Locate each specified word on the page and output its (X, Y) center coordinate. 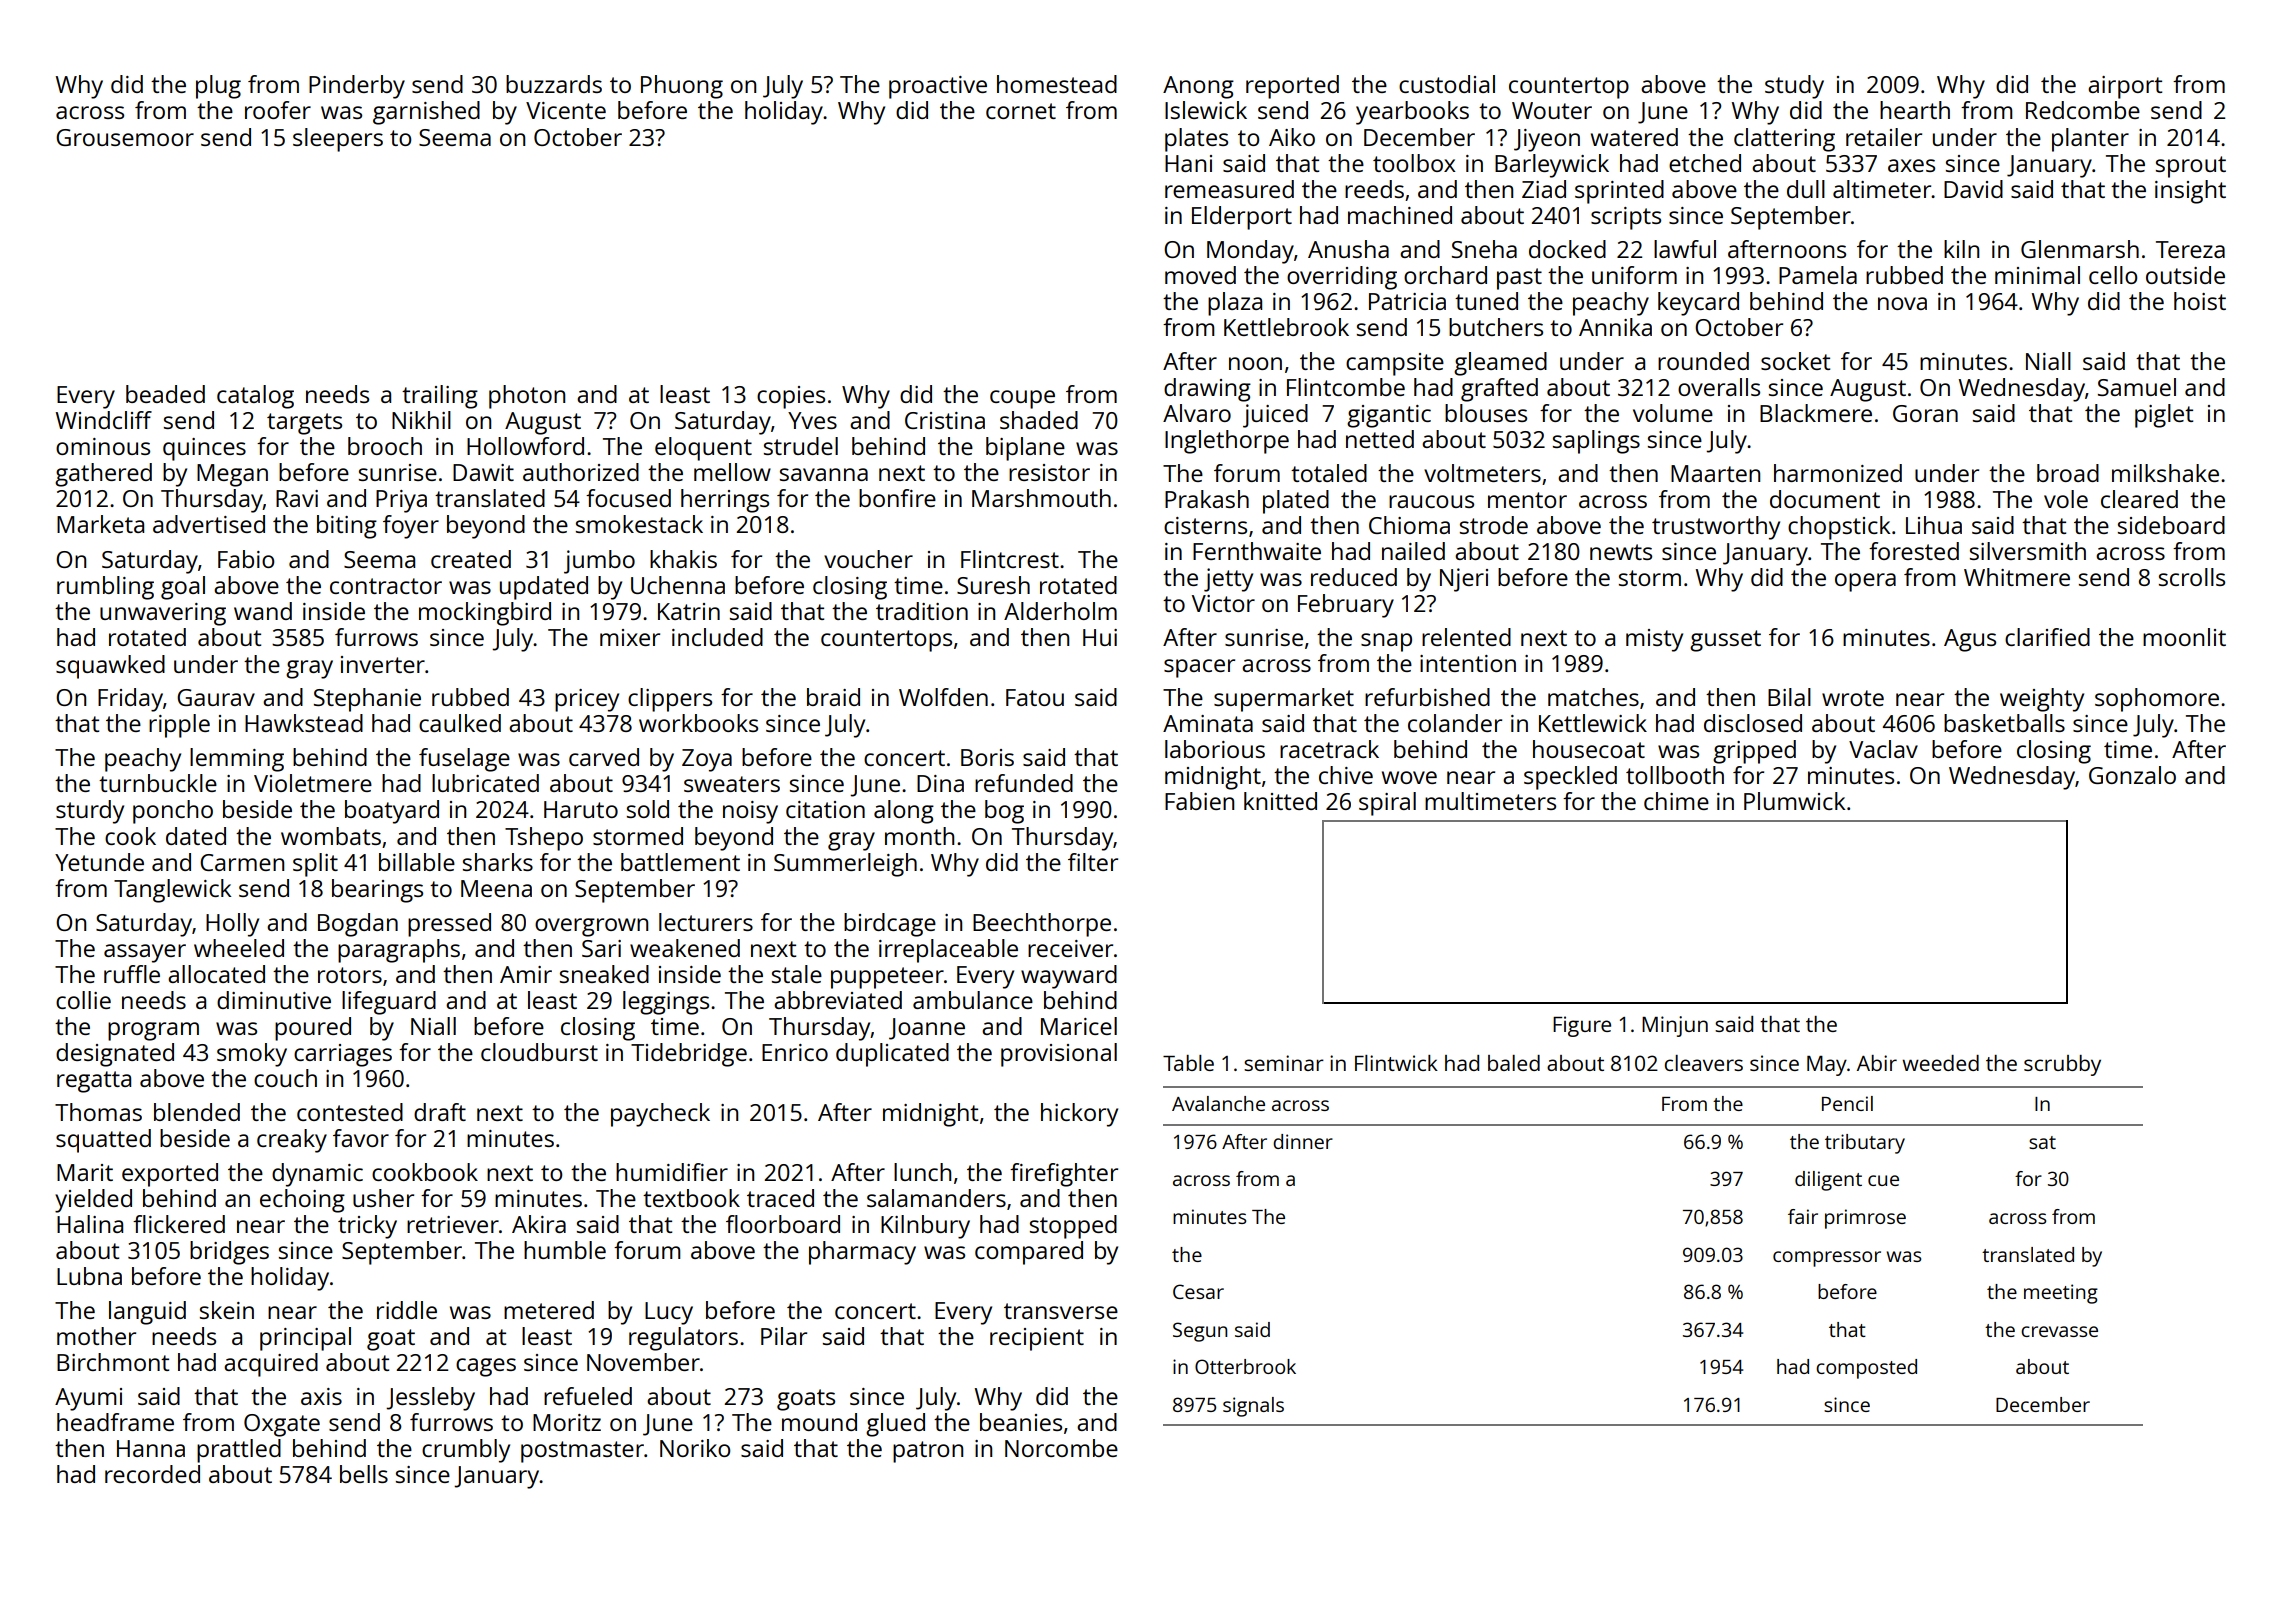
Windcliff (103, 420)
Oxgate (282, 1425)
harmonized (1838, 473)
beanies (1021, 1422)
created (471, 559)
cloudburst (539, 1052)
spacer (1199, 668)
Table (1188, 1063)
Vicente (566, 110)
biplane (1025, 449)
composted (1866, 1369)
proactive (938, 87)
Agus (1970, 640)
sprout (2191, 167)
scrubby (2062, 1065)
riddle (407, 1310)
